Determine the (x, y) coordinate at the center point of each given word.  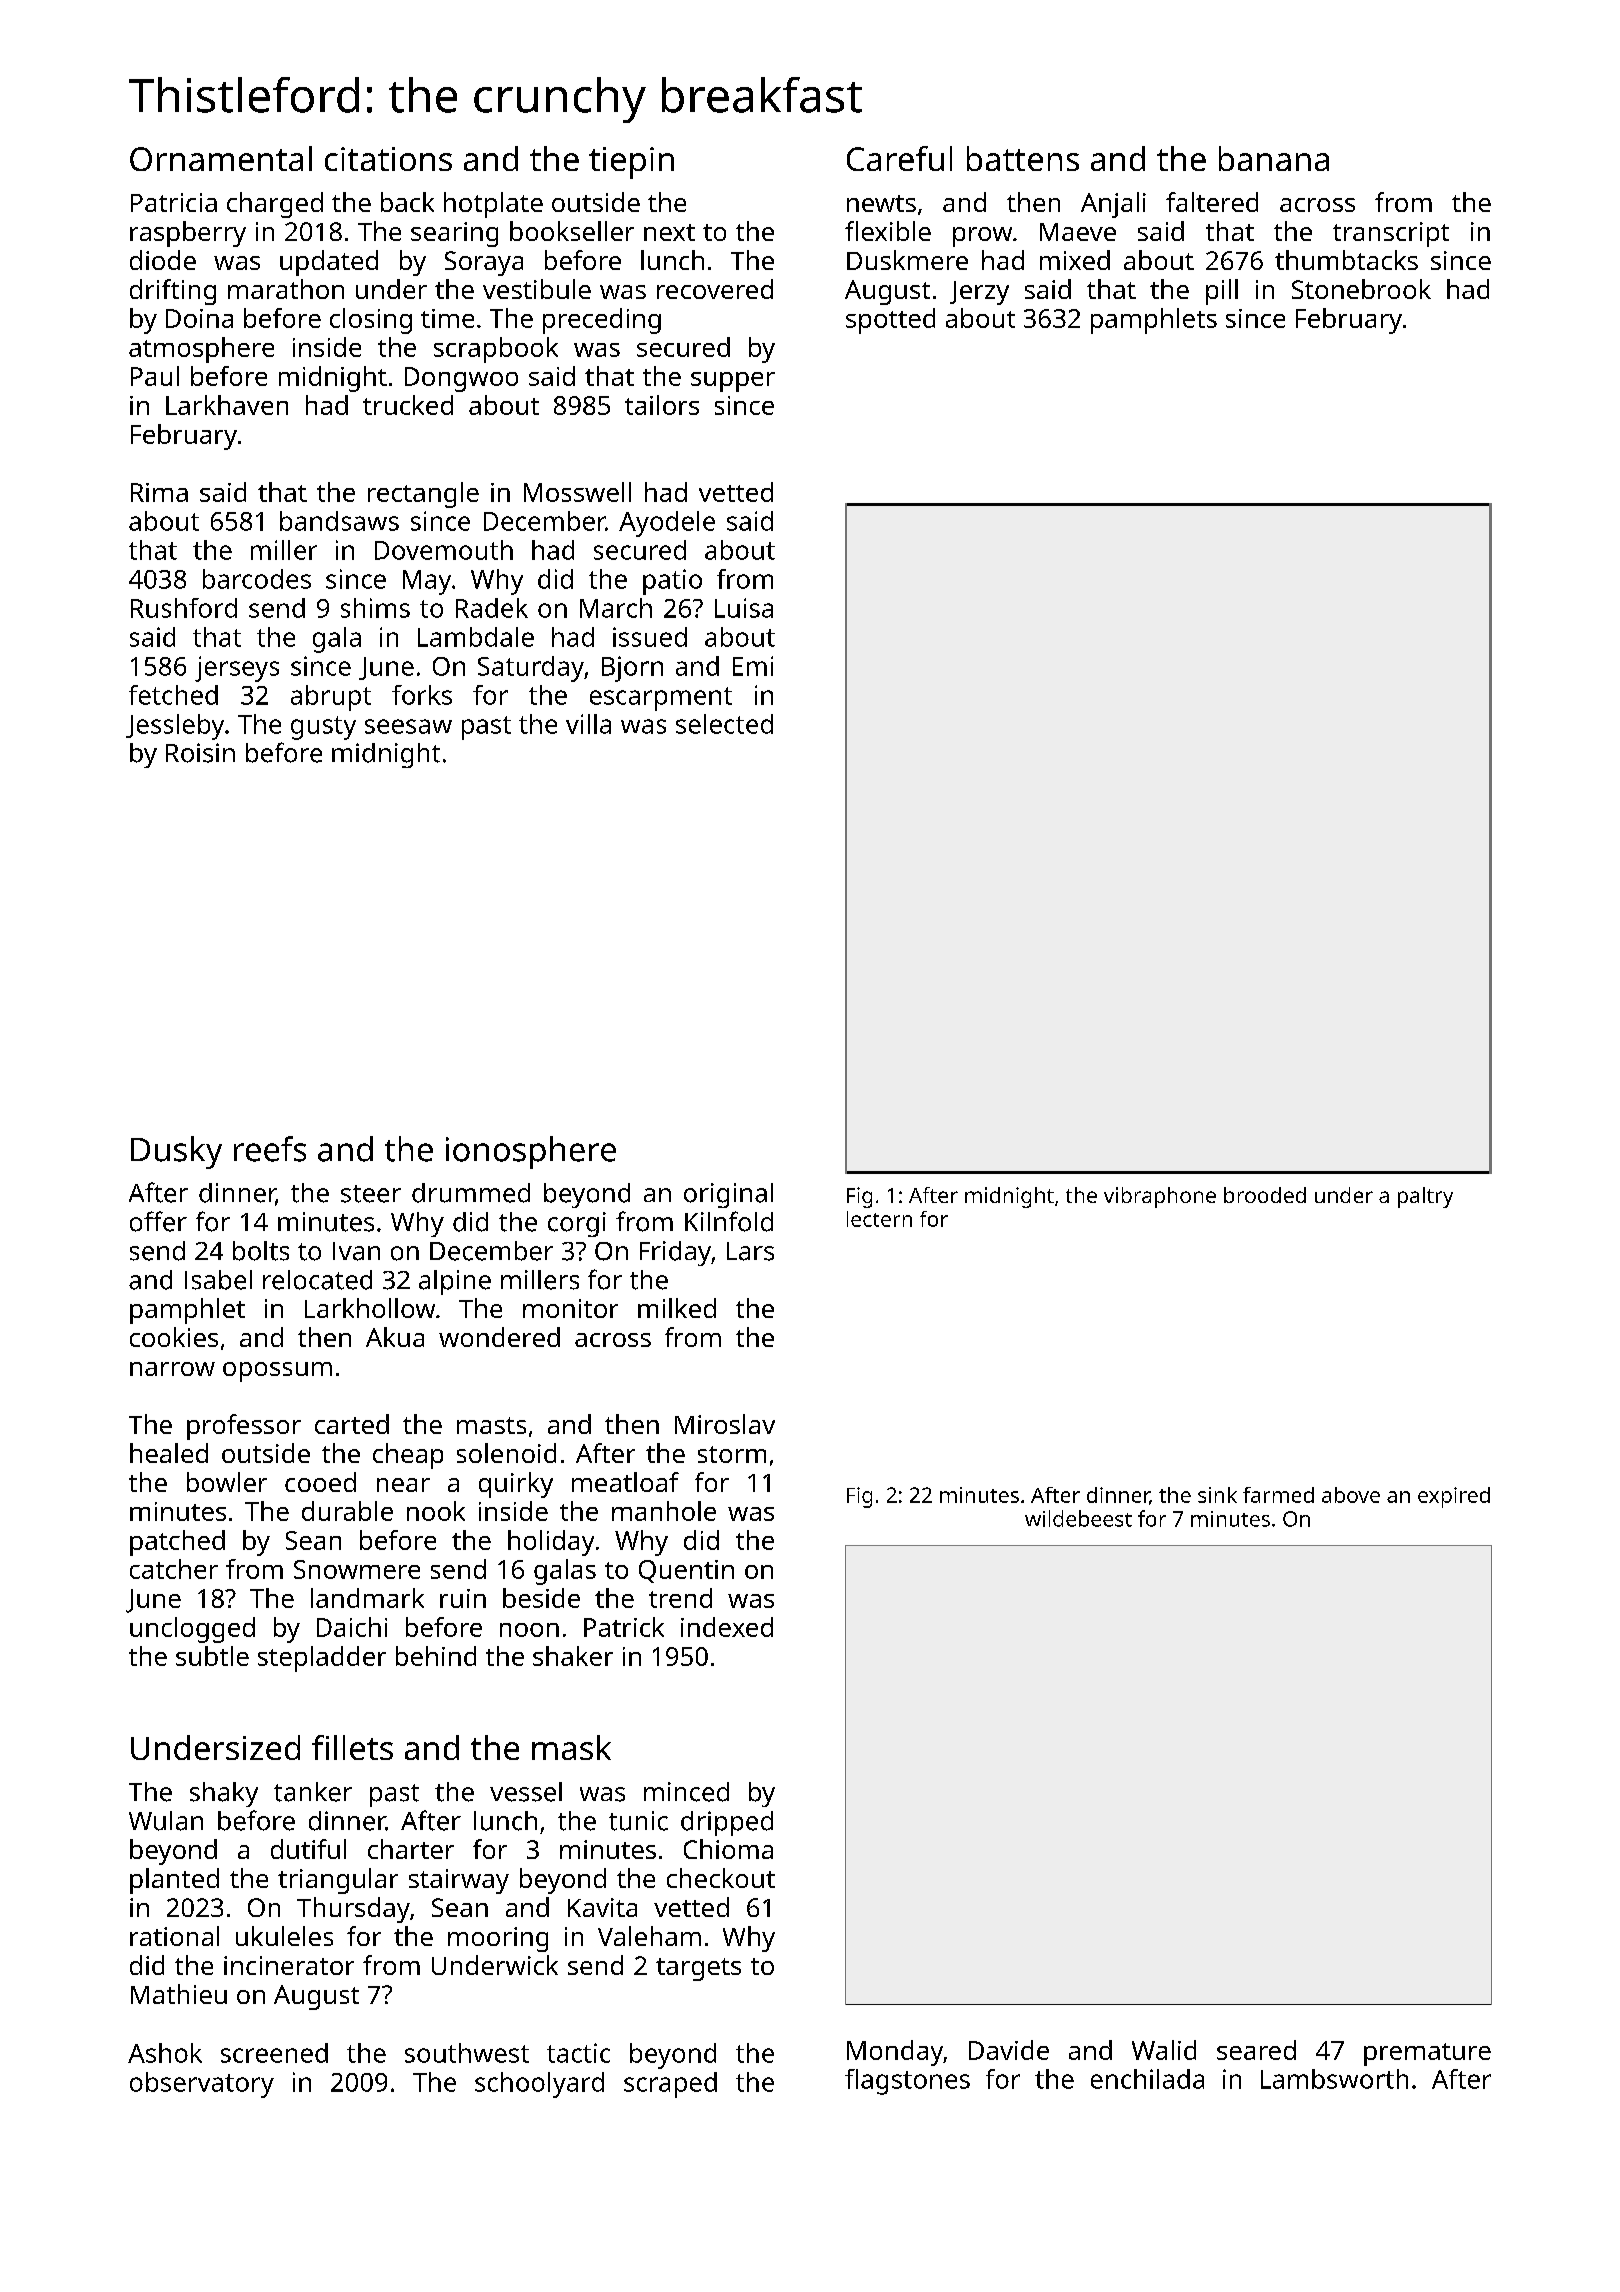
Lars (750, 1251)
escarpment (661, 699)
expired (1454, 1497)
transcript (1391, 234)
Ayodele (667, 524)
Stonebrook (1361, 289)
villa (588, 724)
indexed (727, 1627)
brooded (1265, 1195)
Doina (199, 318)
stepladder (322, 1659)
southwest (467, 2053)
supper (733, 382)
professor (244, 1427)
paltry (1425, 1197)
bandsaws (339, 521)
